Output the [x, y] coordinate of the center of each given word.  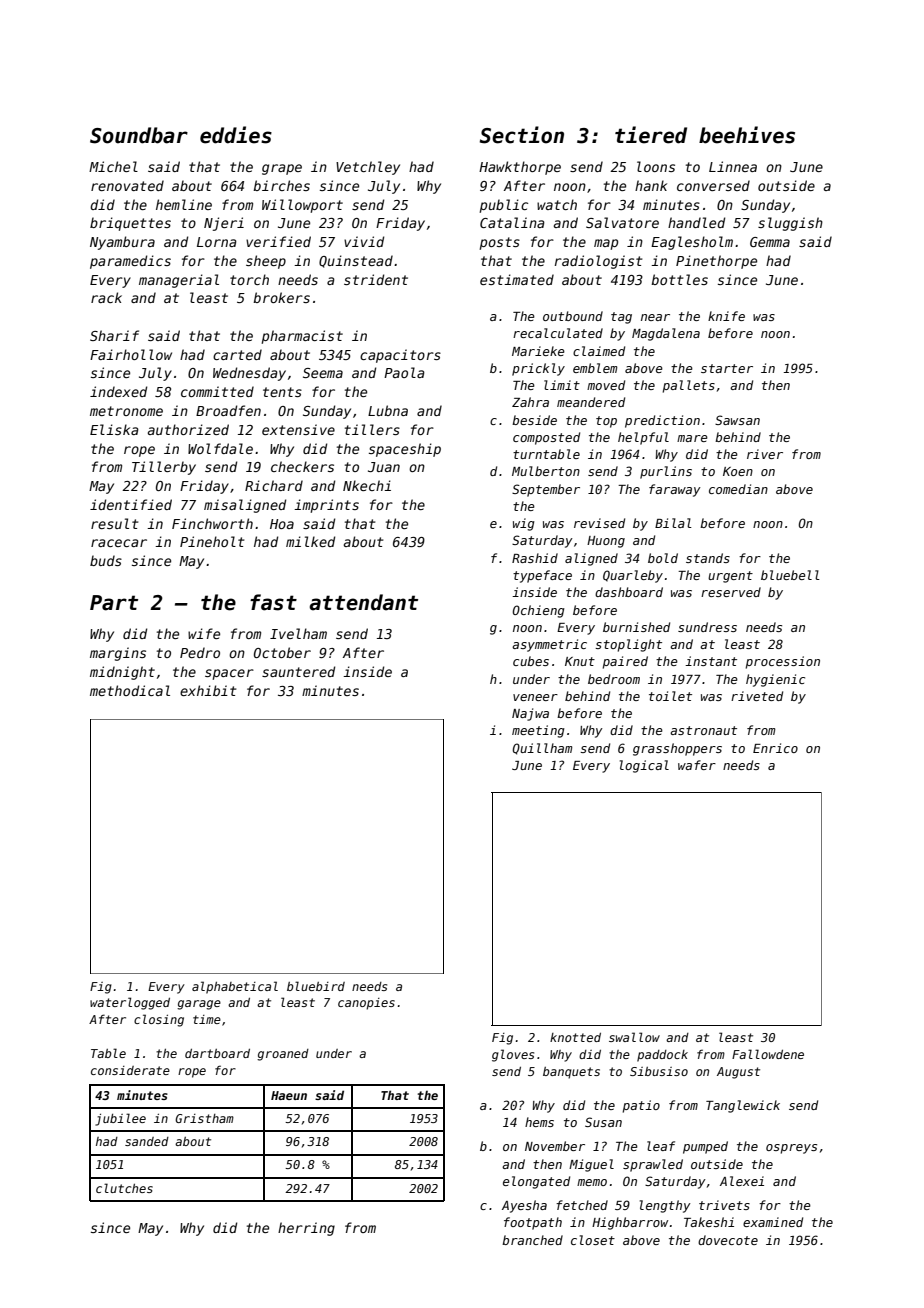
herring [306, 1229]
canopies [366, 1004]
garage [199, 1005]
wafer [697, 765]
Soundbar [139, 135]
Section [522, 135]
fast [273, 602]
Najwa [530, 714]
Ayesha [524, 1206]
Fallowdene [768, 1054]
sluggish [790, 224]
